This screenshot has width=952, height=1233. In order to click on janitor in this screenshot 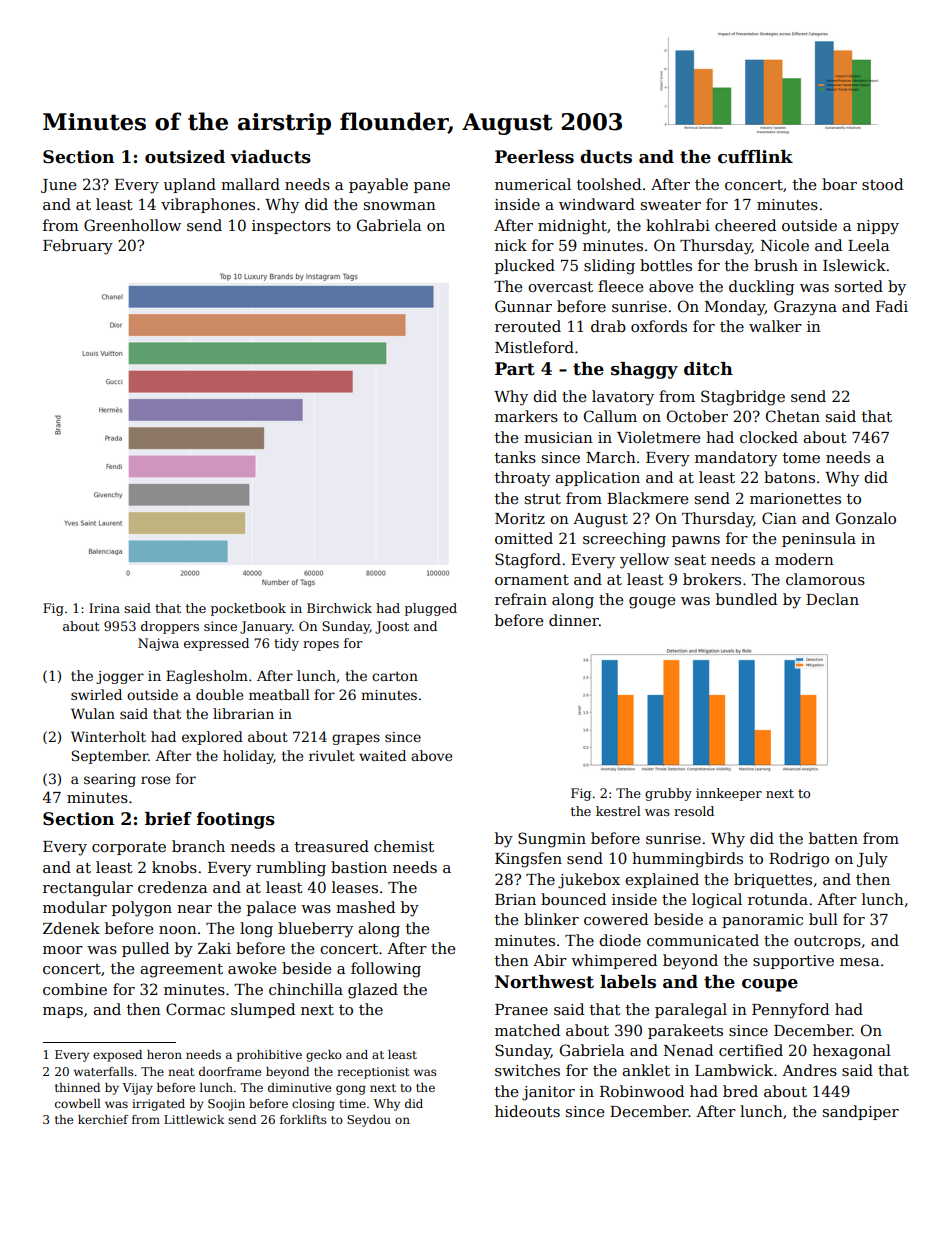, I will do `click(548, 1093)`.
